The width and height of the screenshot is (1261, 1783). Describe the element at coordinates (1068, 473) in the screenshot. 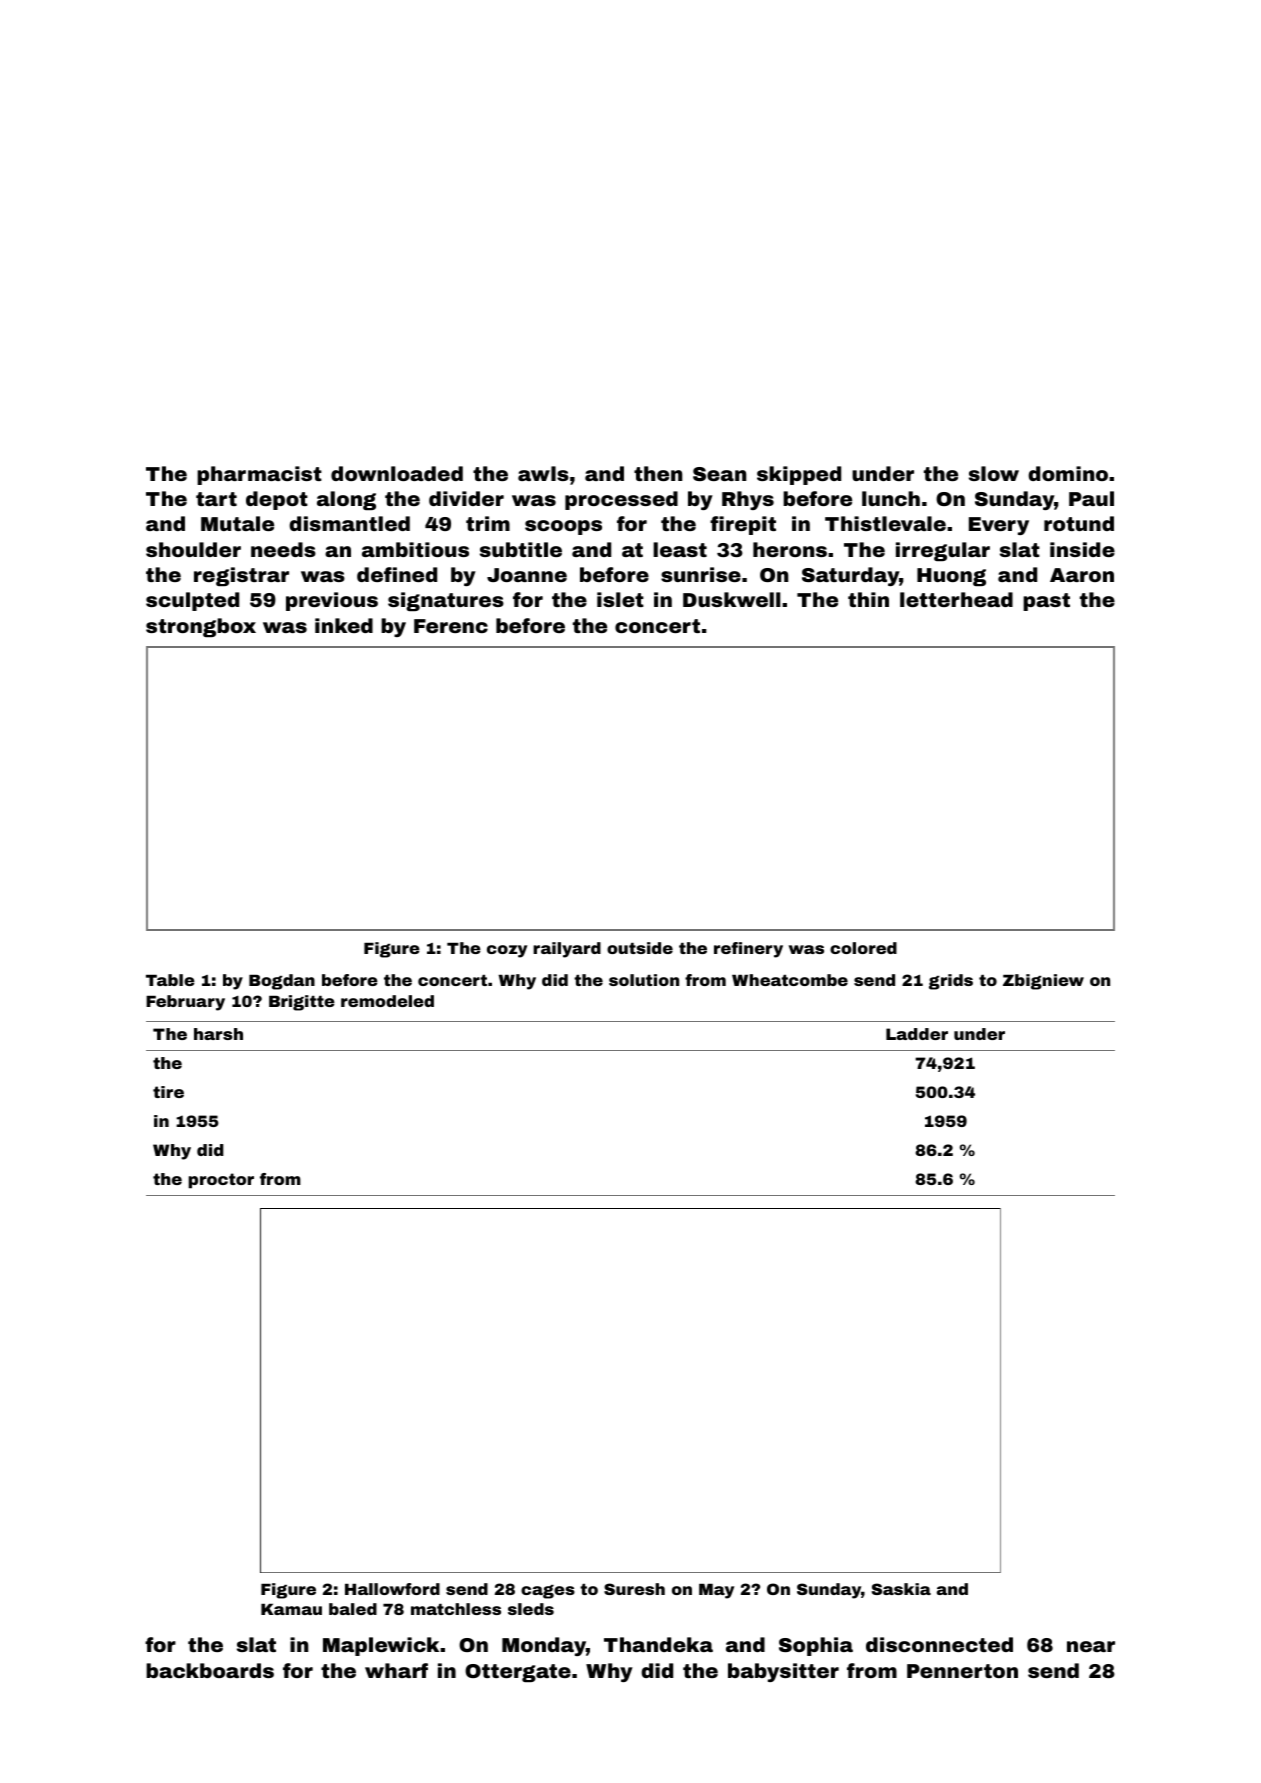

I see `domino` at that location.
